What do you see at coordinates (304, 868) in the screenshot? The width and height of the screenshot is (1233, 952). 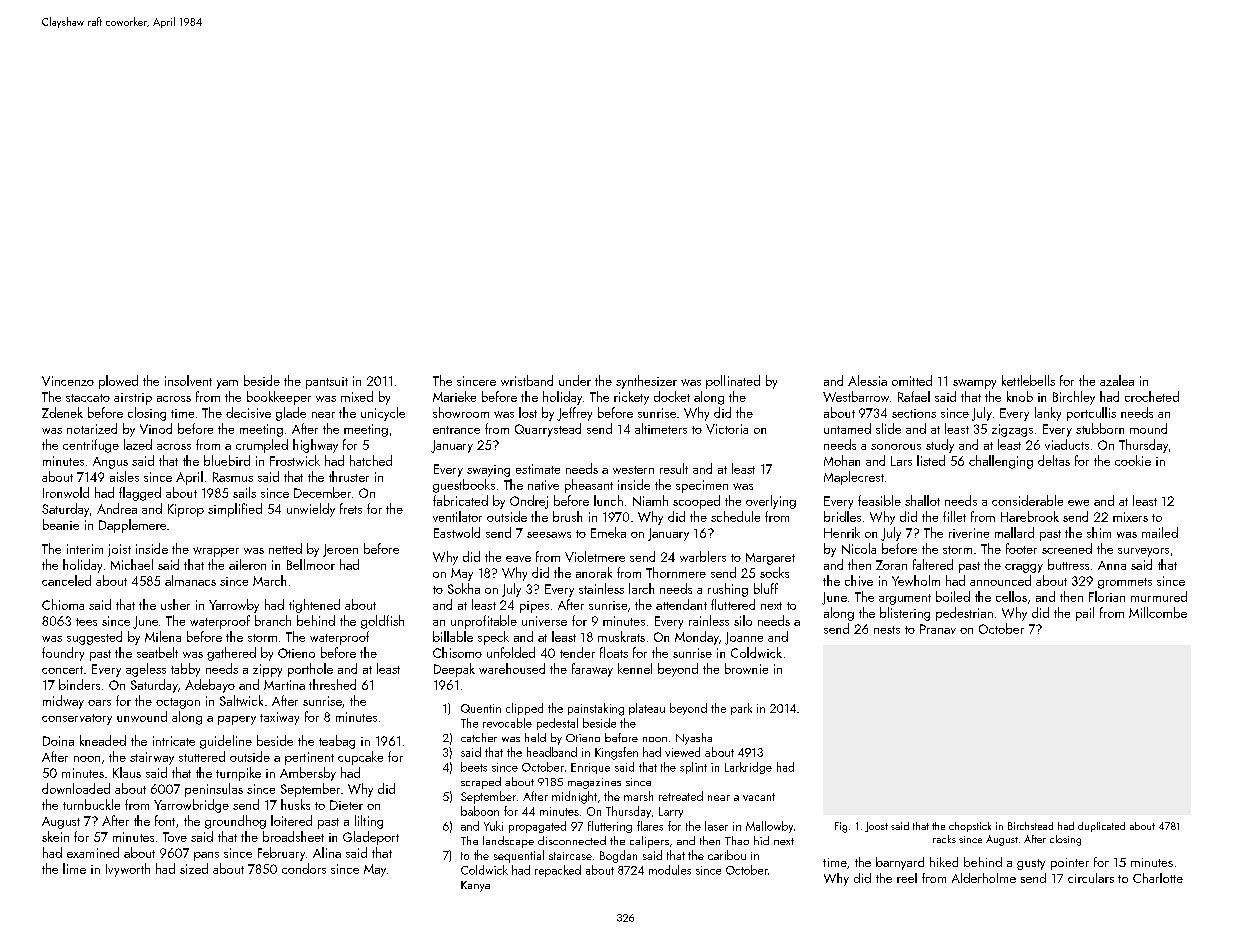 I see `condors` at bounding box center [304, 868].
